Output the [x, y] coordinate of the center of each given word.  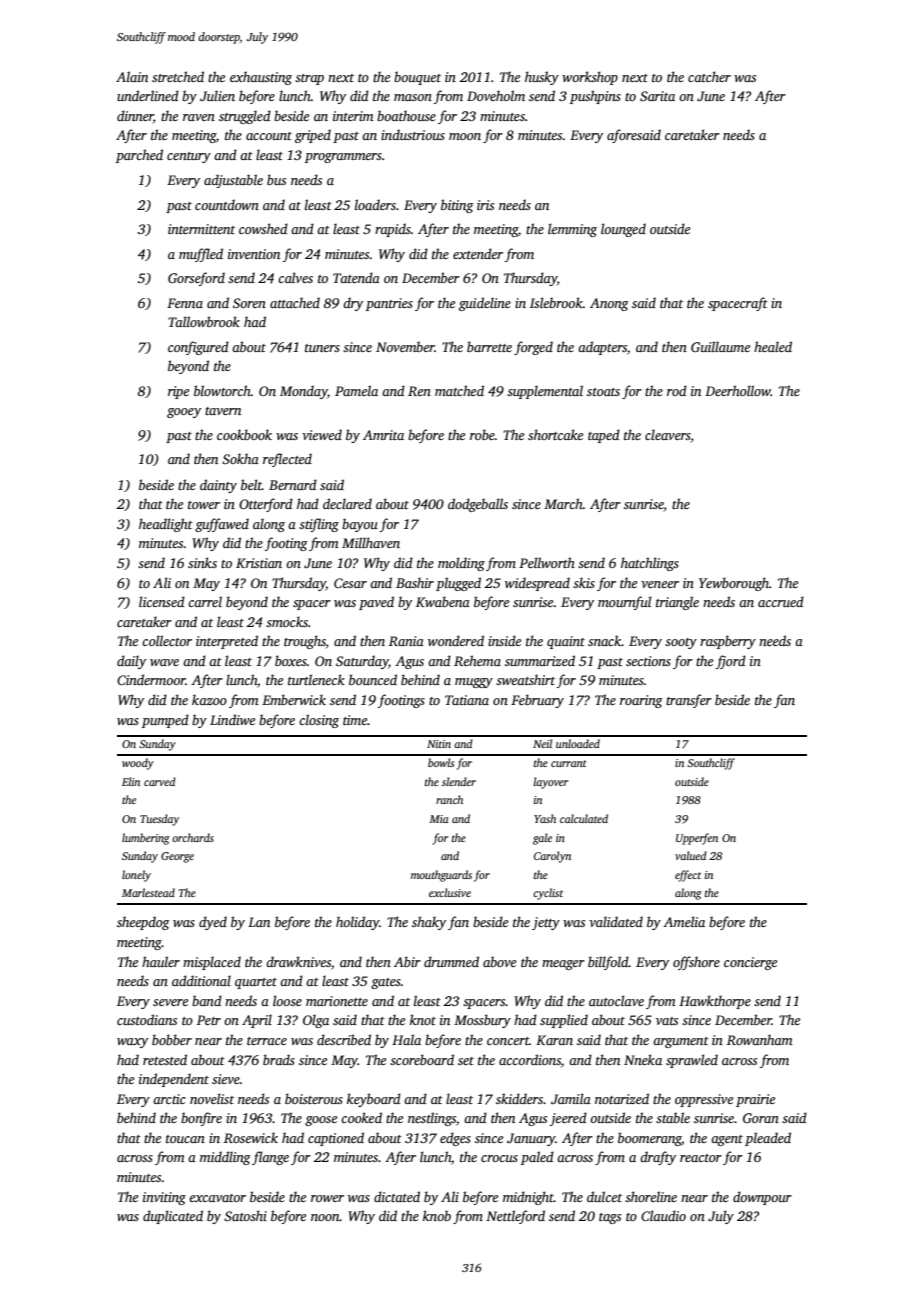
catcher [709, 76]
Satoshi [245, 1215]
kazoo [209, 699]
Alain [132, 76]
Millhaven [371, 542]
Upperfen [697, 839]
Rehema [477, 660]
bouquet [417, 78]
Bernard [293, 484]
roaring [641, 701]
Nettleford [515, 1217]
